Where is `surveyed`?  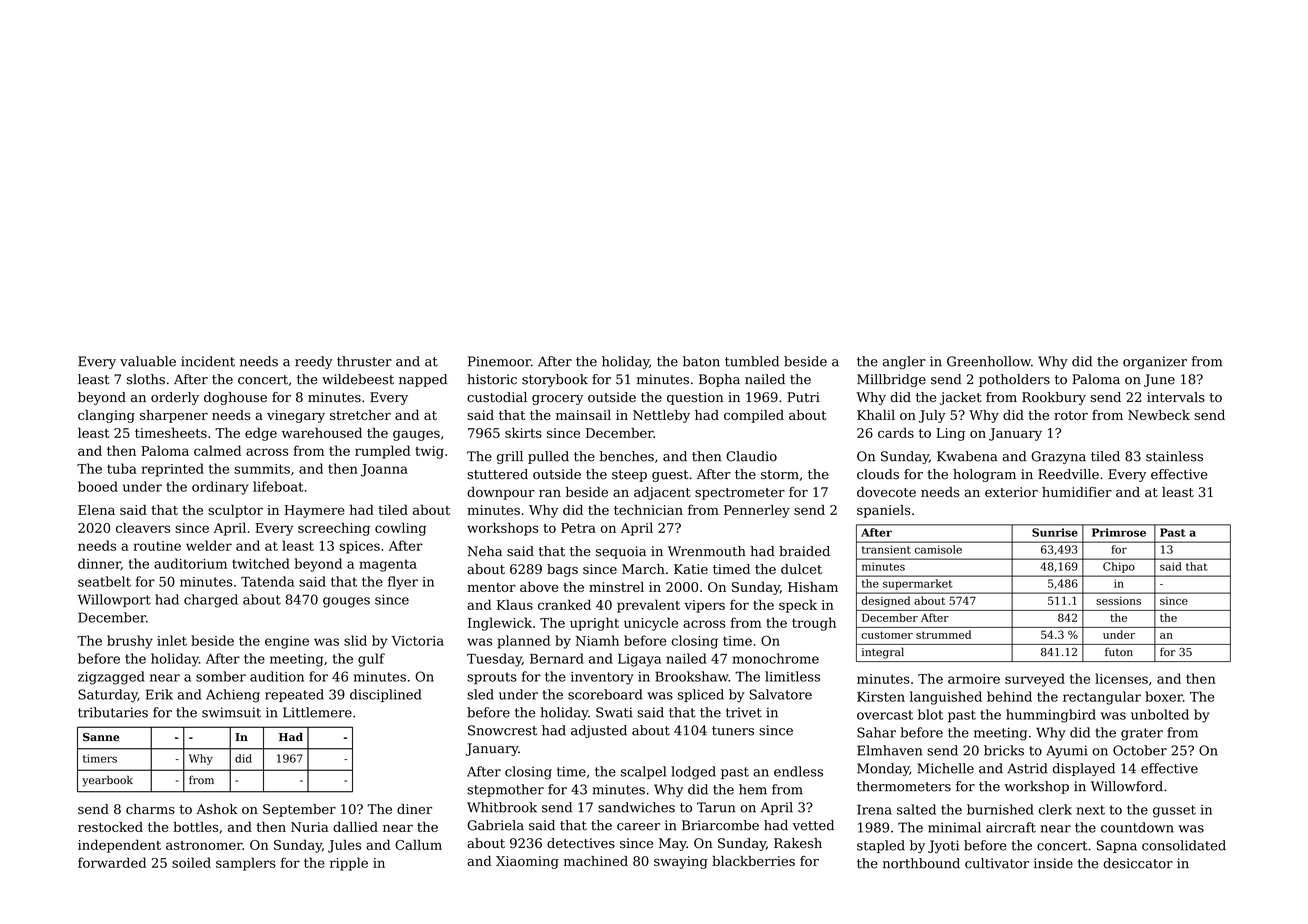 surveyed is located at coordinates (1035, 680).
